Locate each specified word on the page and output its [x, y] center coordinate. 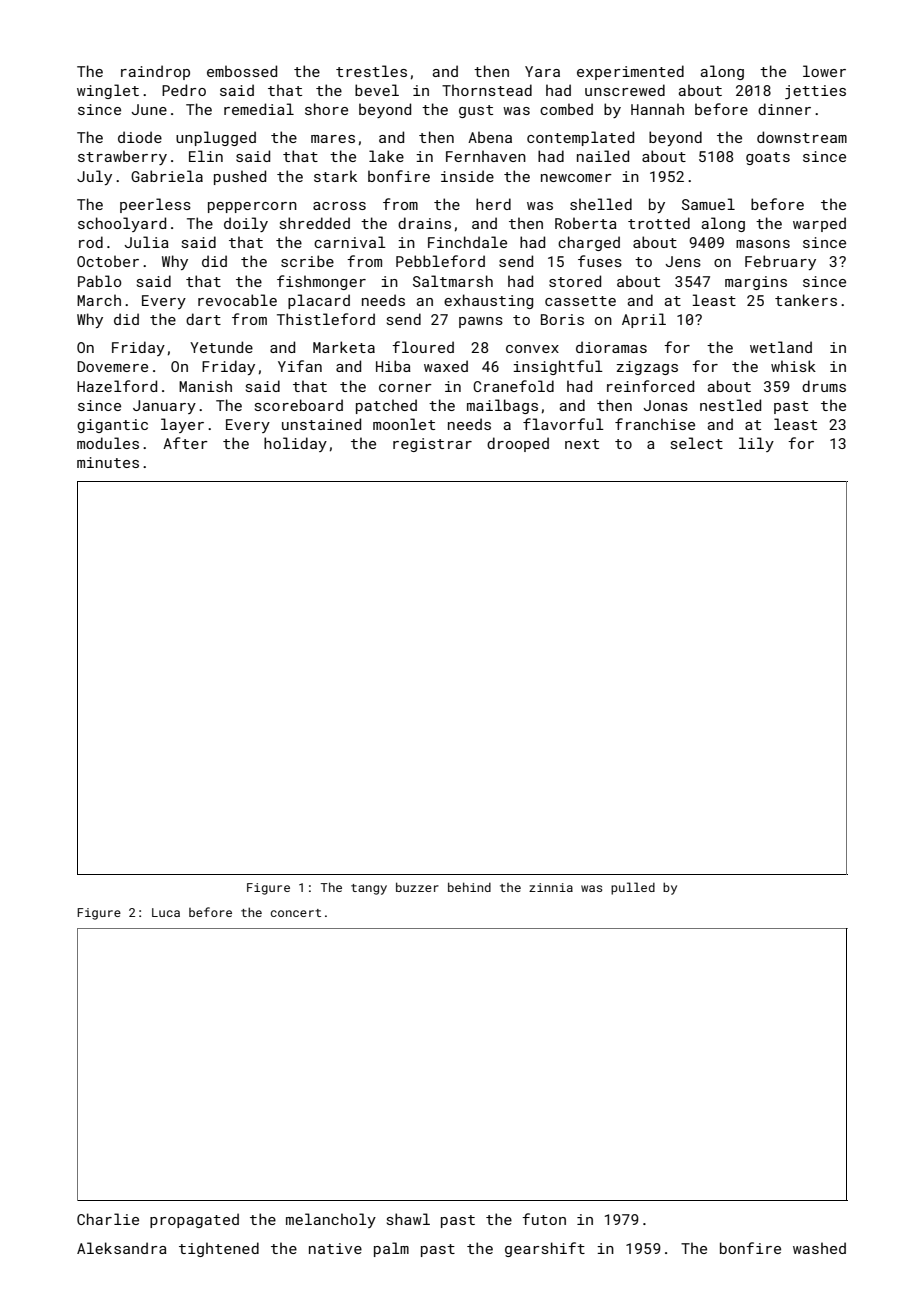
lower [824, 71]
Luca [166, 912]
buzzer [417, 887]
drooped [518, 444]
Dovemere [112, 366]
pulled [633, 888]
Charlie [108, 1219]
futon [544, 1219]
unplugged [216, 138]
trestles [371, 71]
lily [756, 444]
